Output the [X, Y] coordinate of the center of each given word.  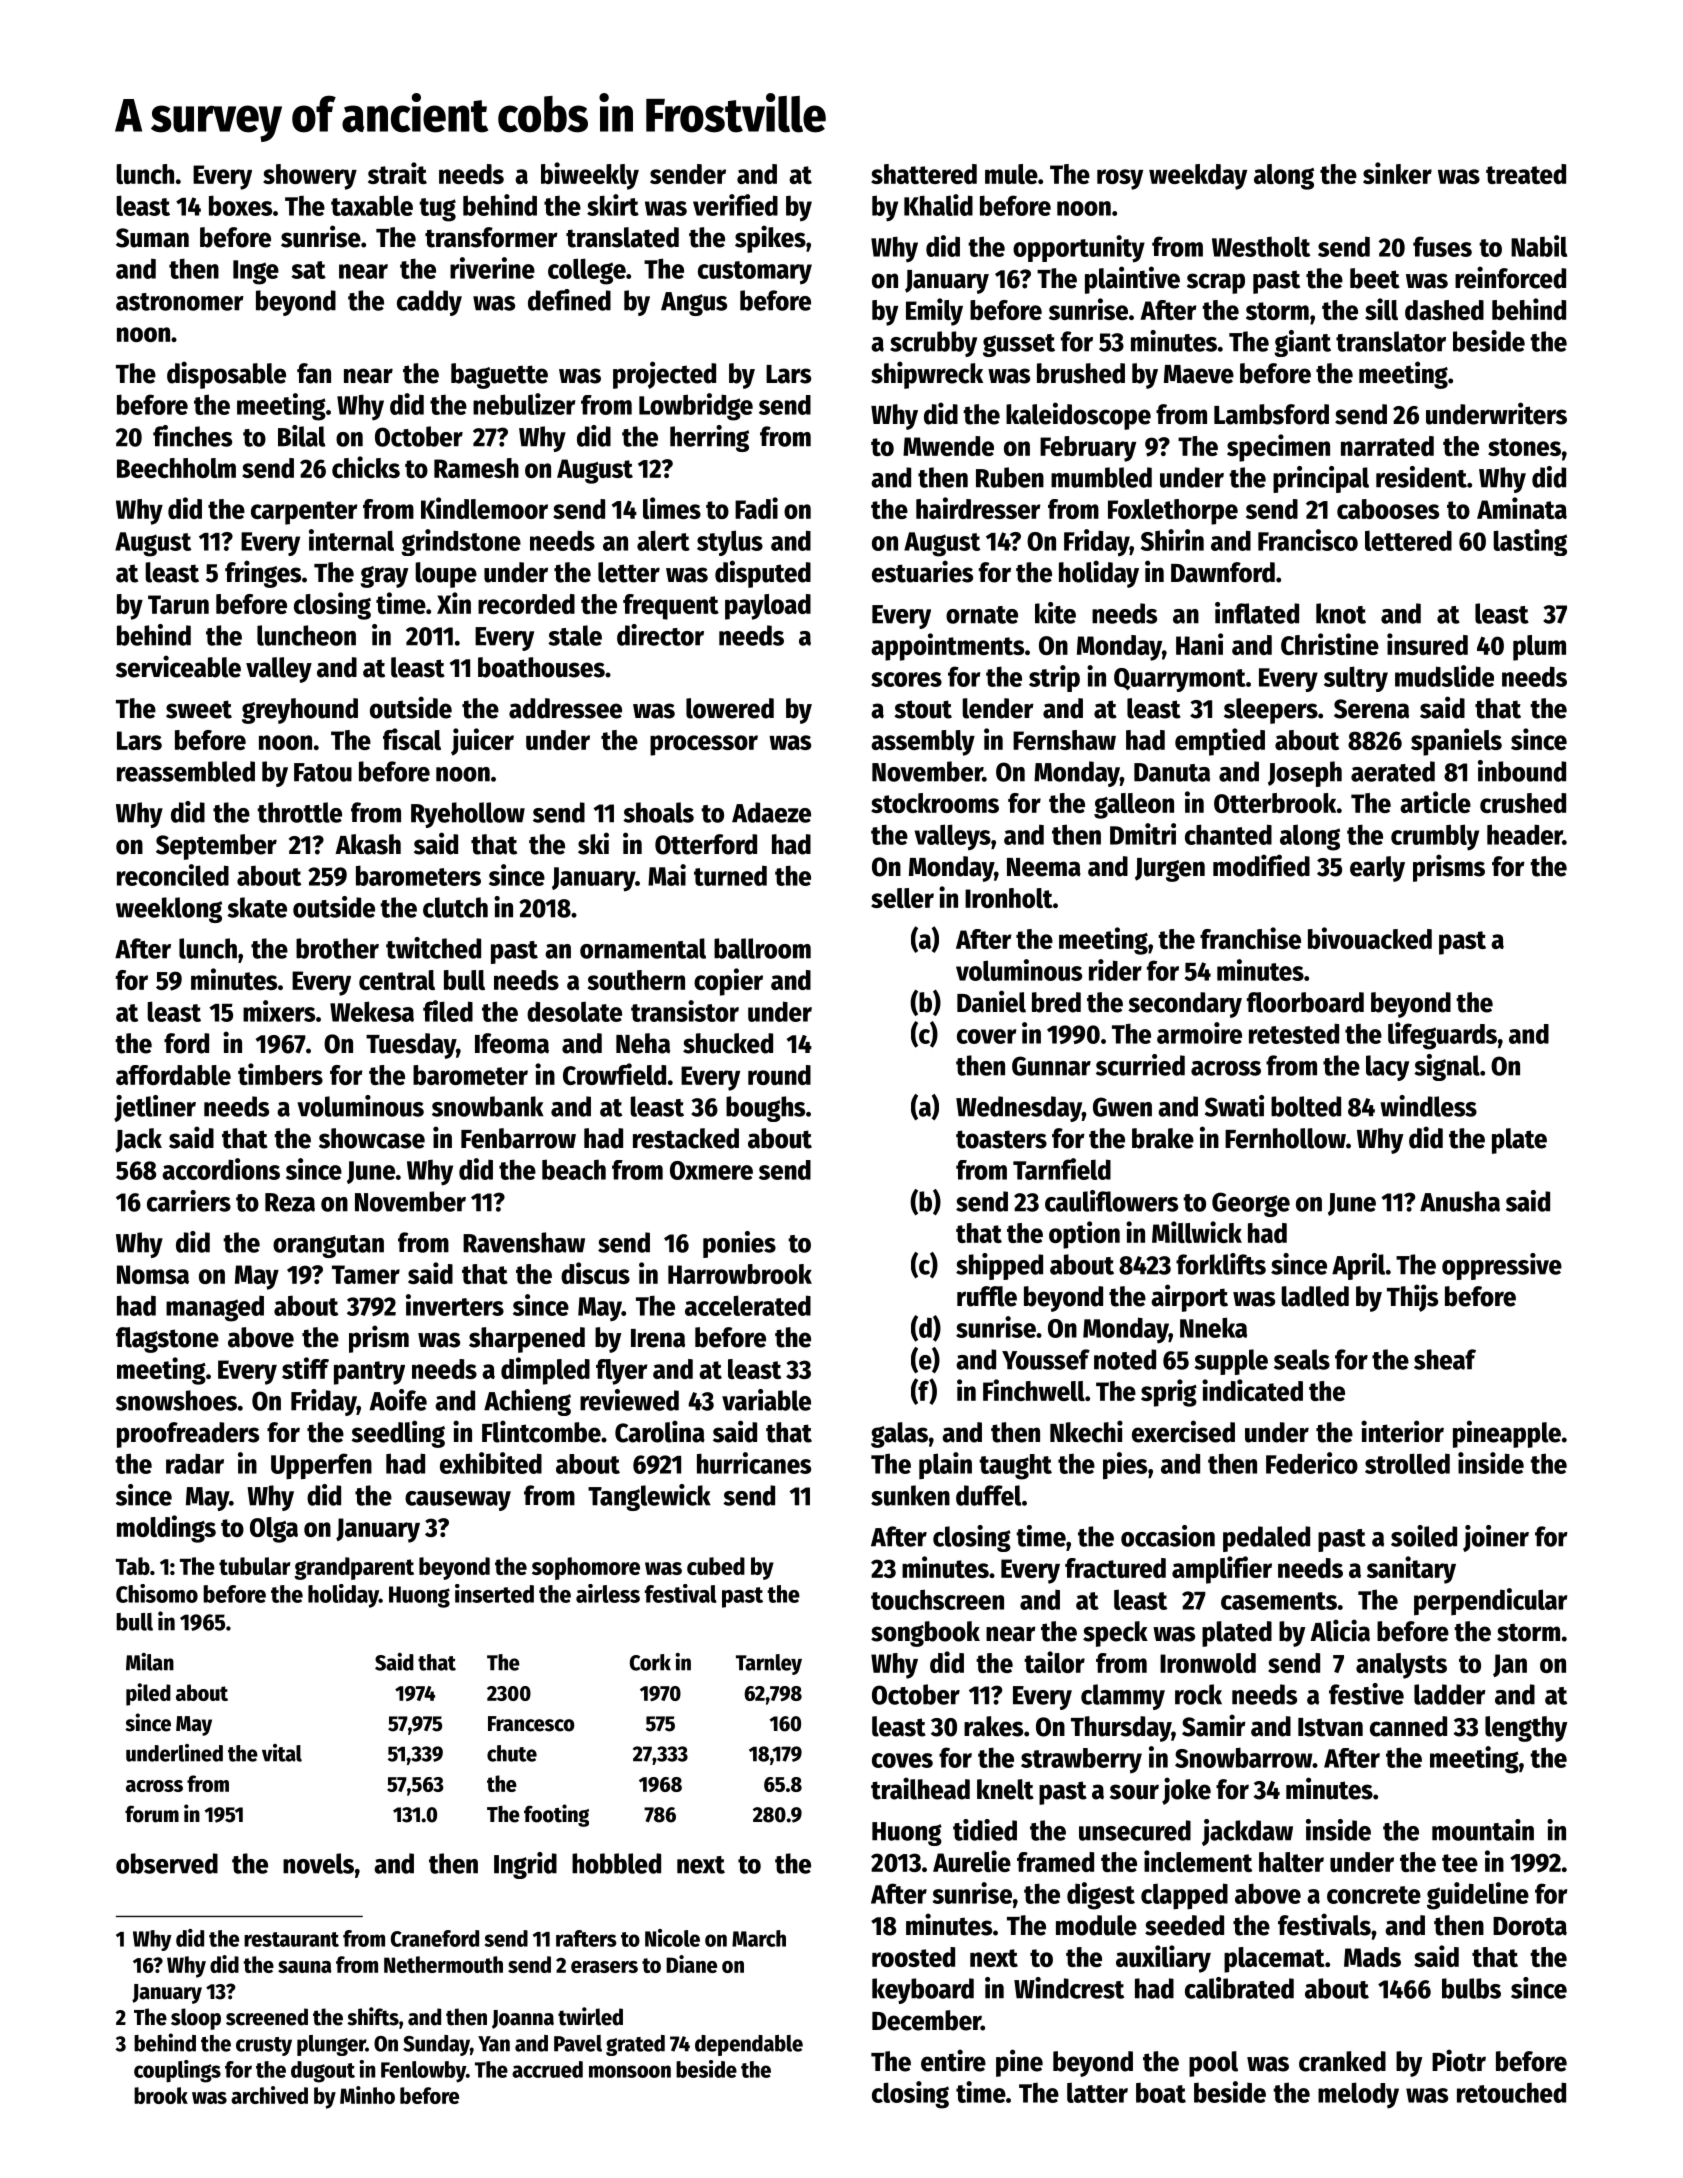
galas [899, 1435]
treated [1526, 174]
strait [397, 173]
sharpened [527, 1340]
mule [1011, 174]
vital [282, 1753]
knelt [1005, 1789]
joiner [1496, 1538]
